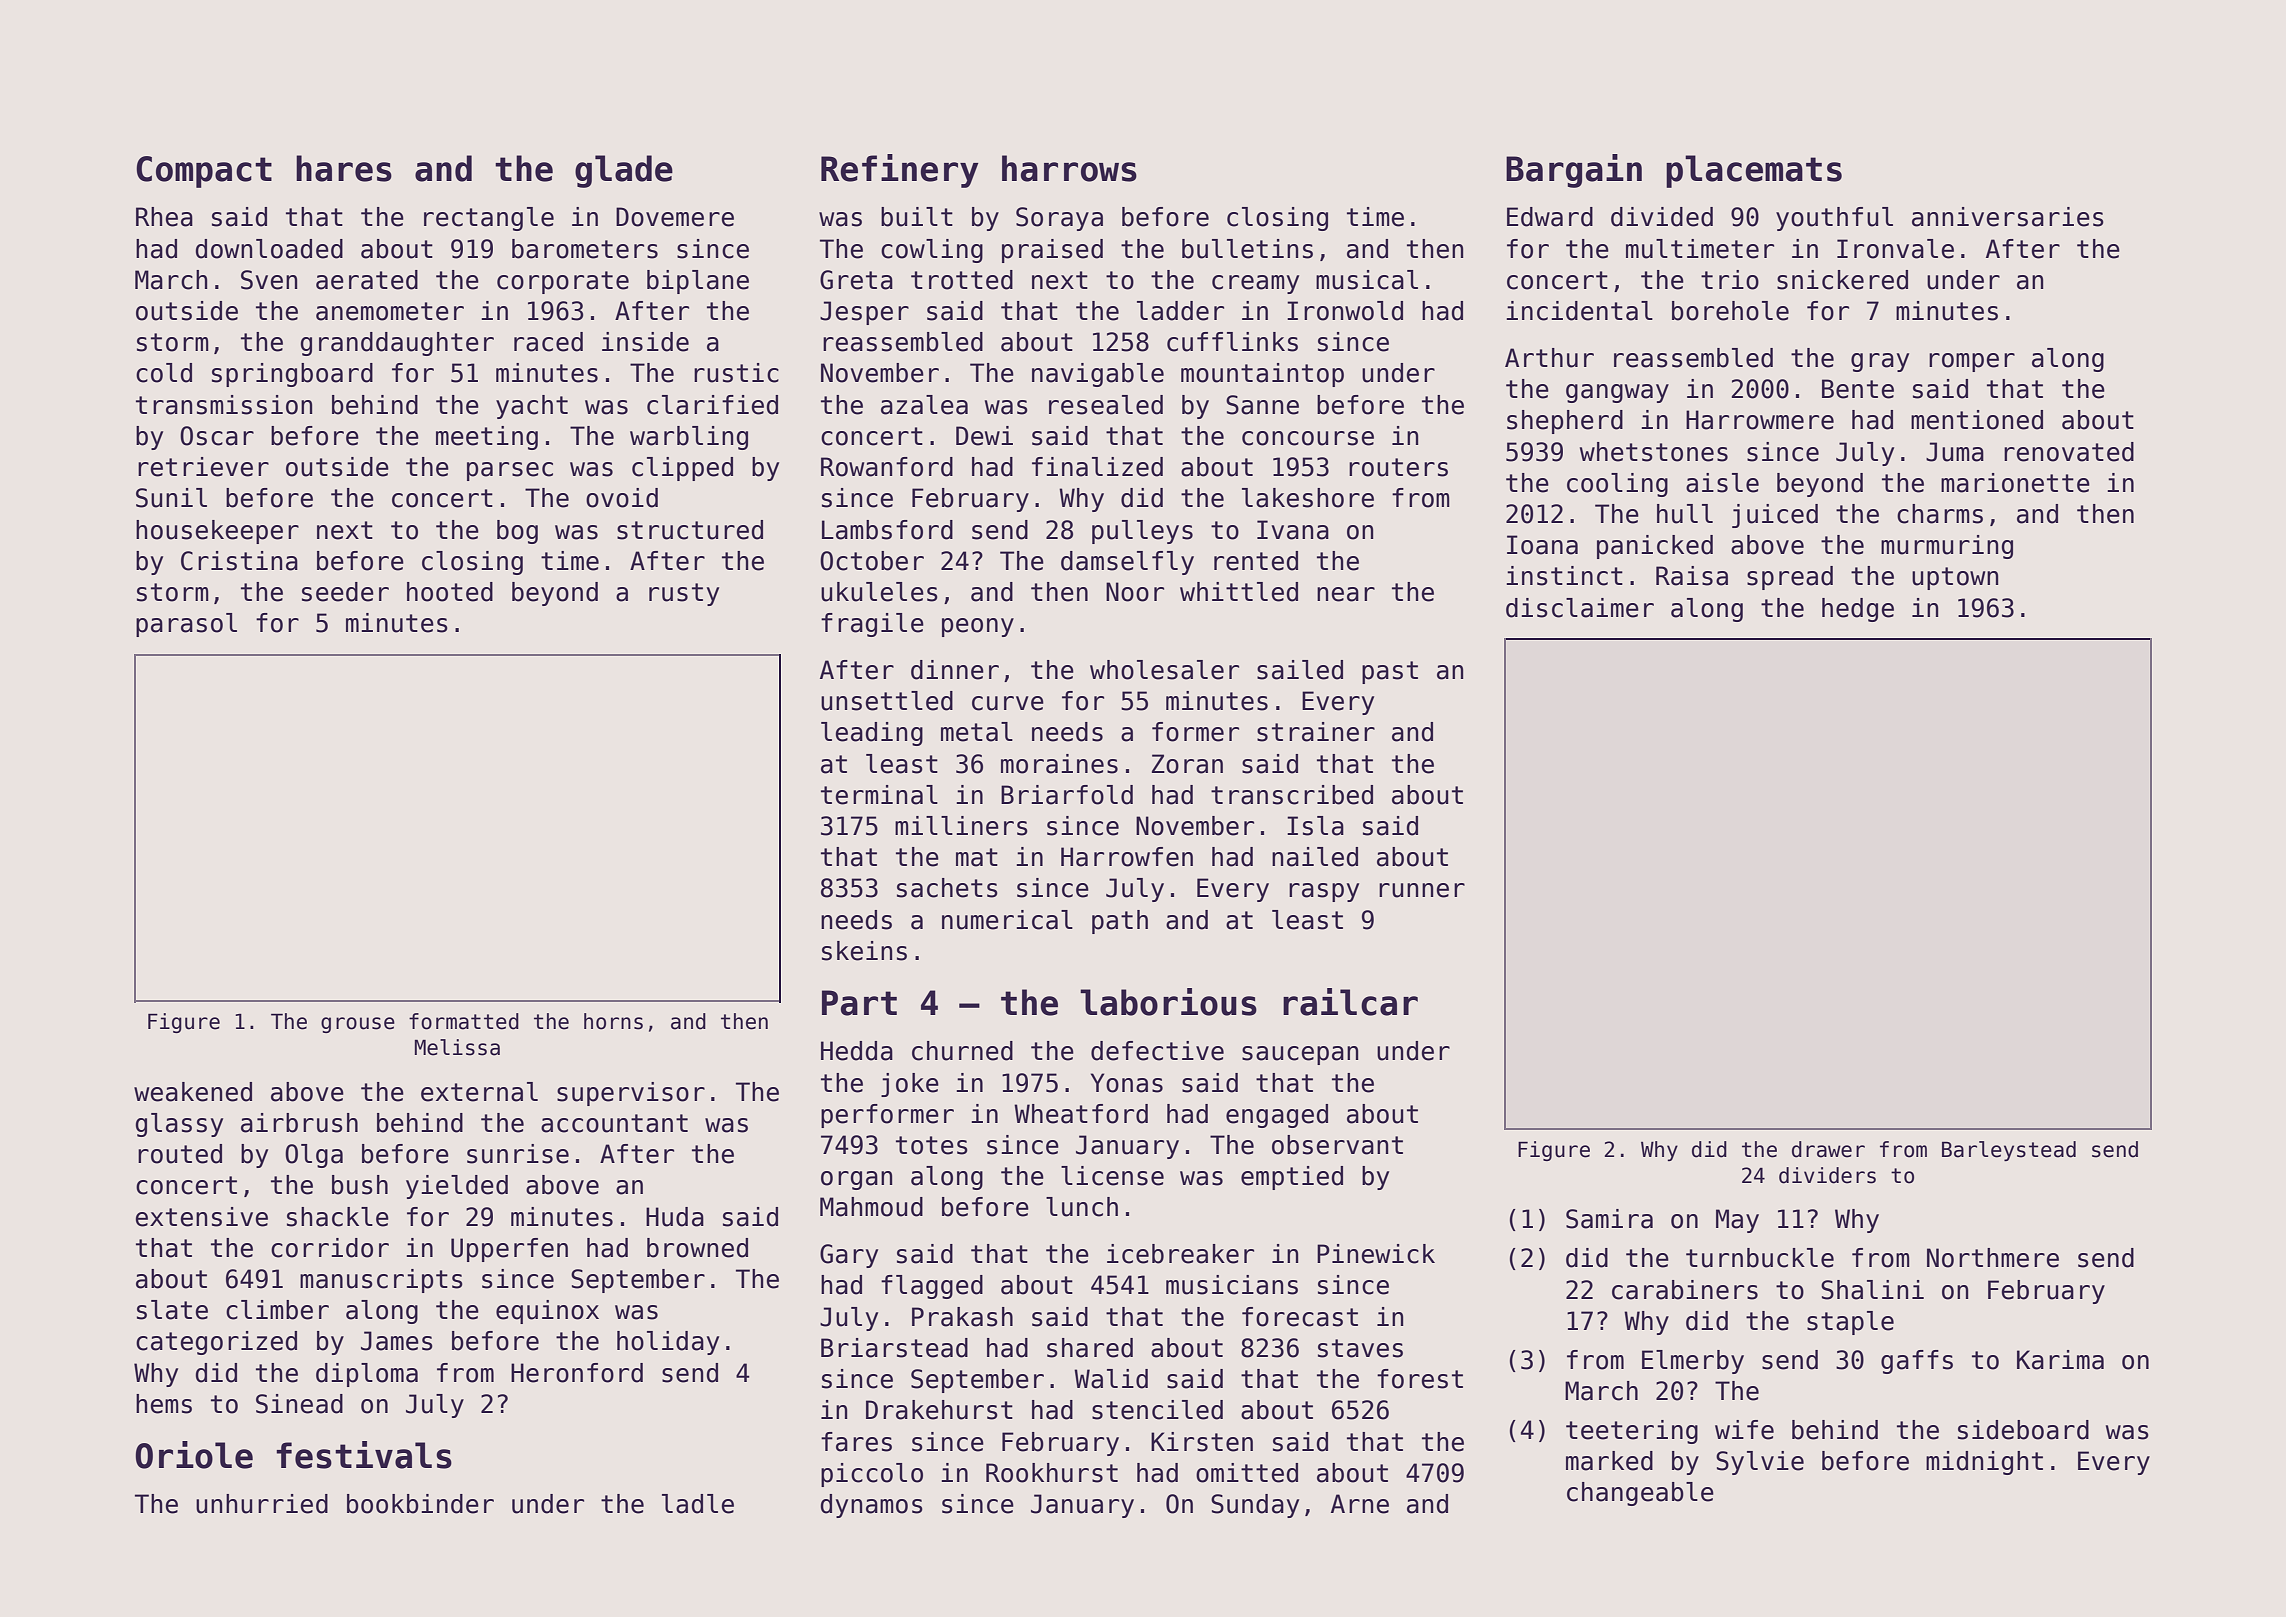  I want to click on grouse, so click(358, 1025).
